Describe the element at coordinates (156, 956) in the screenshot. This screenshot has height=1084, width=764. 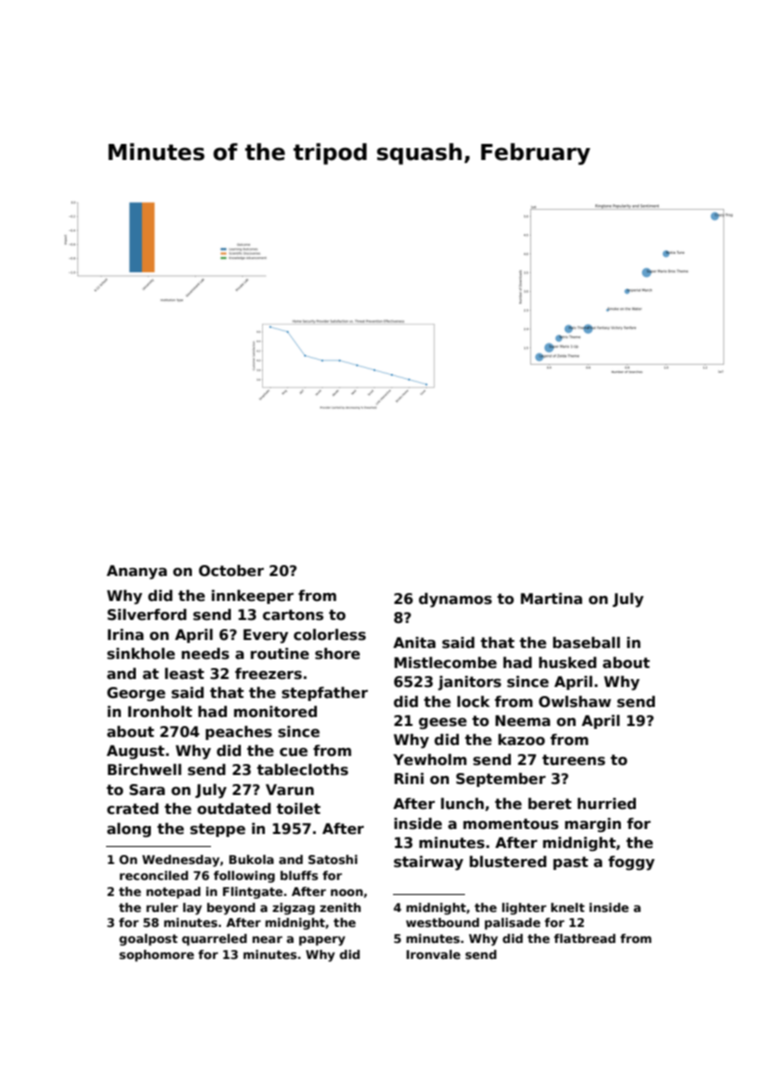
I see `sophomore` at that location.
